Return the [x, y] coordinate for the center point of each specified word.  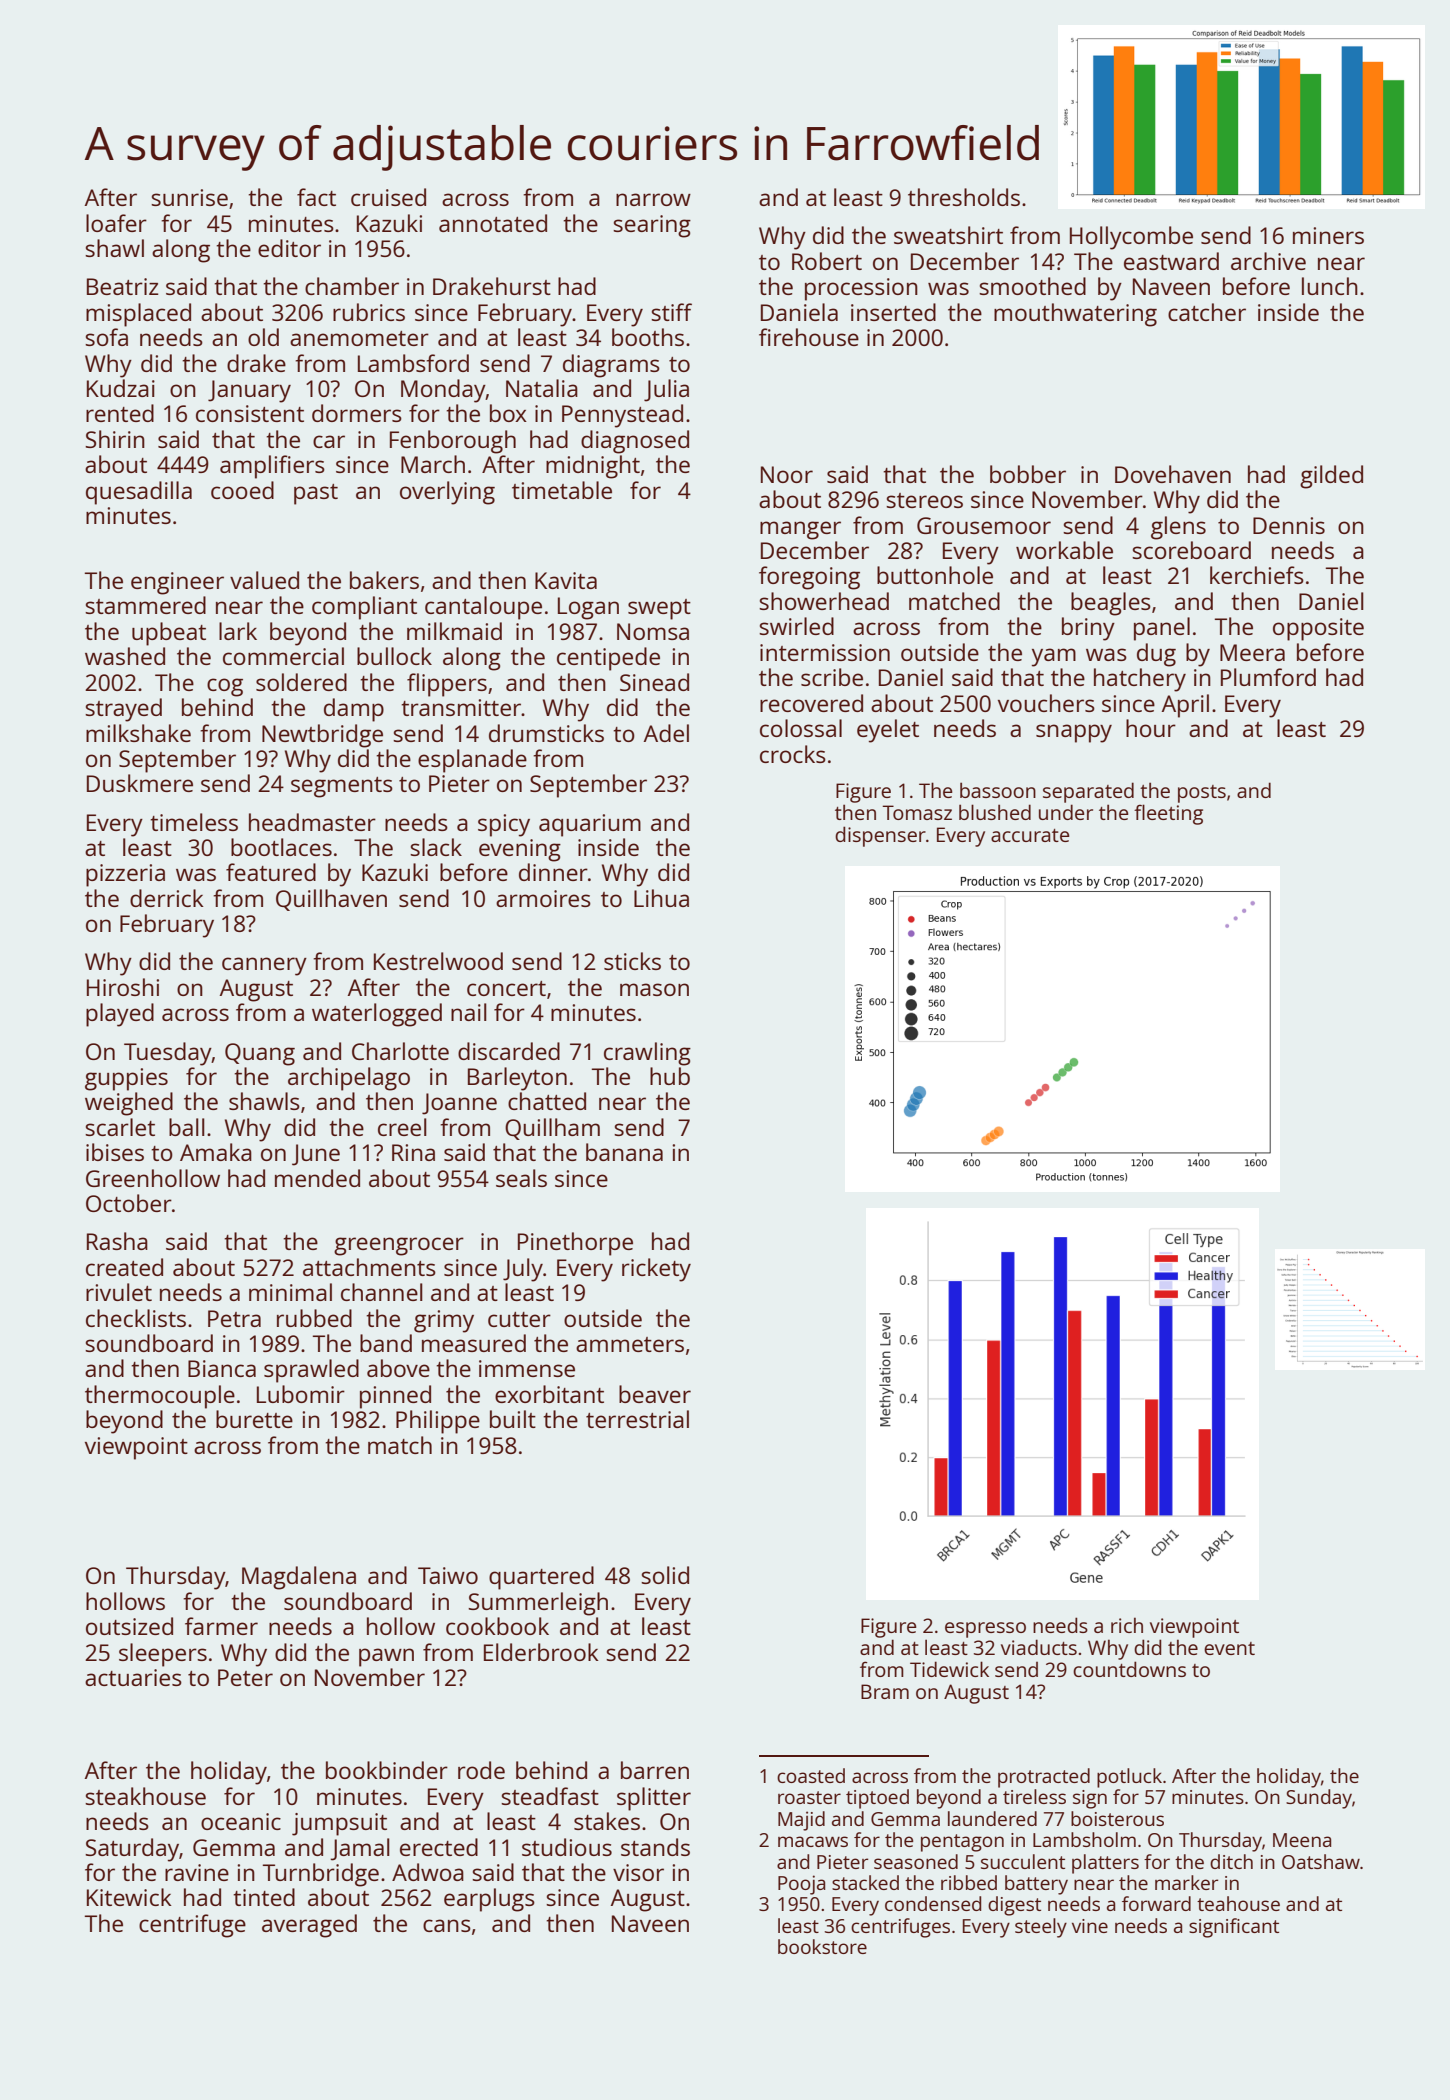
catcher [1207, 312]
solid [665, 1575]
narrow [653, 199]
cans [447, 1925]
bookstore [822, 1946]
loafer [116, 223]
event [1229, 1648]
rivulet [119, 1292]
